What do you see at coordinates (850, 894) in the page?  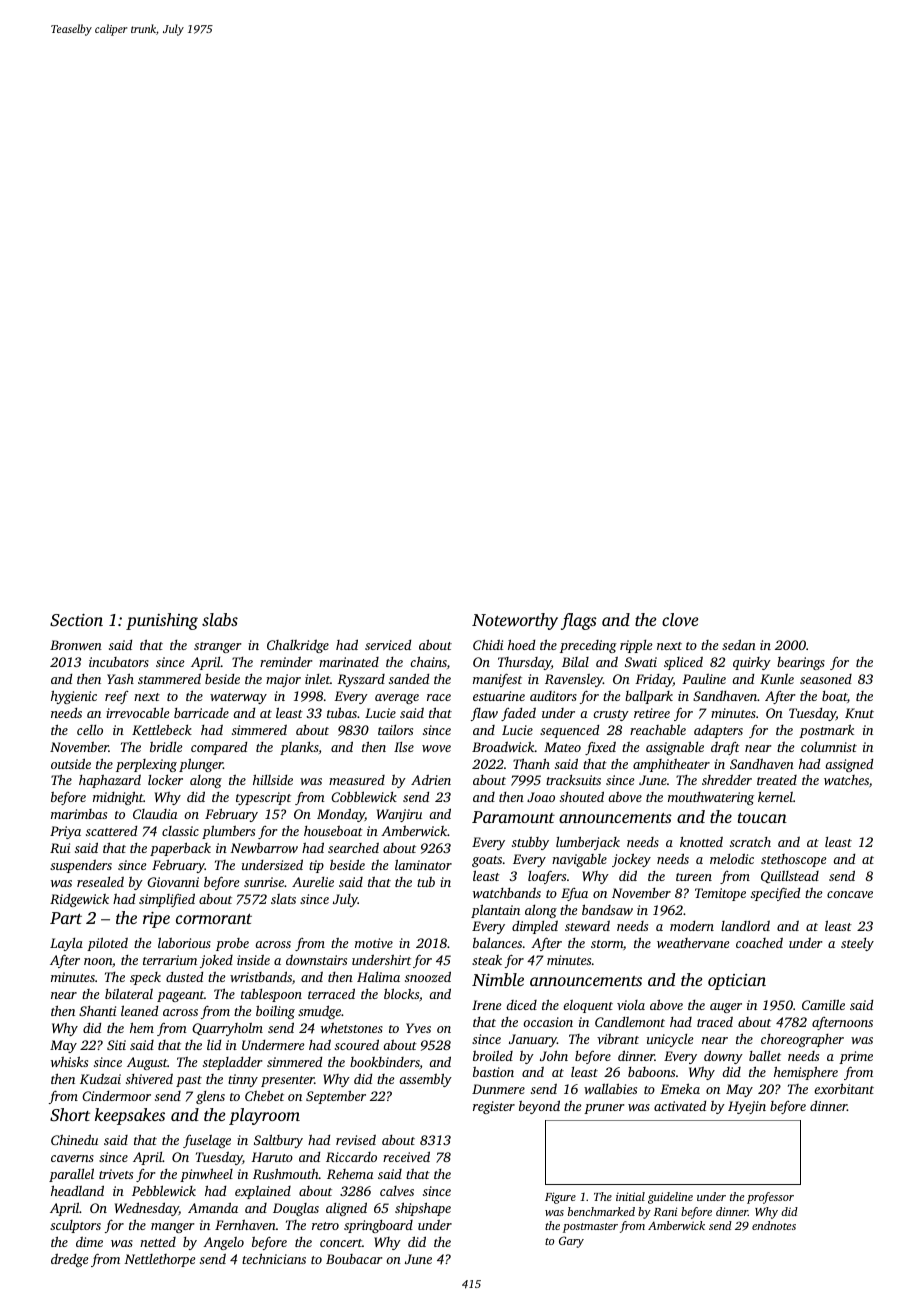 I see `concave` at bounding box center [850, 894].
